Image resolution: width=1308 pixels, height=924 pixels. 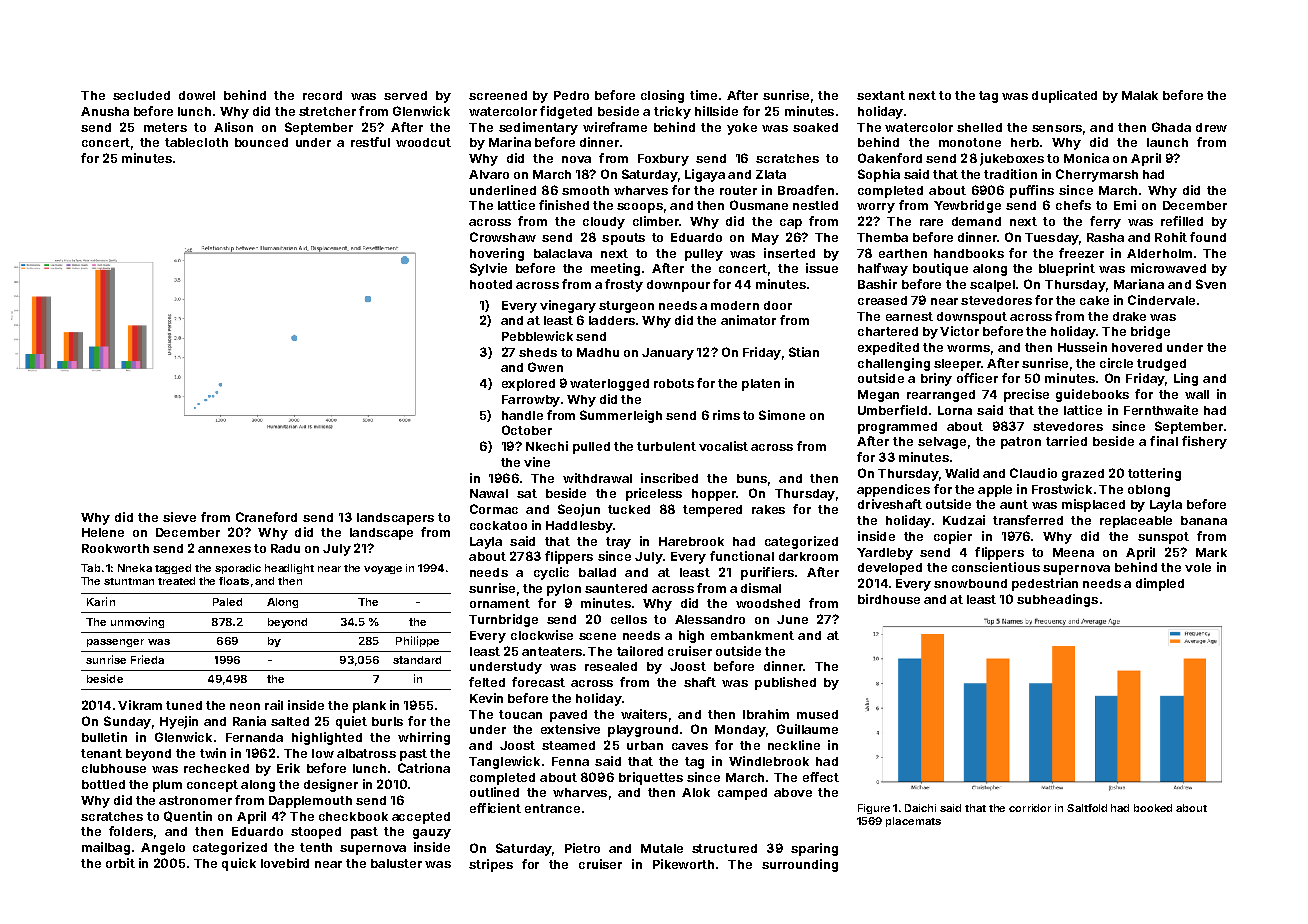 I want to click on Harebrook, so click(x=691, y=541).
